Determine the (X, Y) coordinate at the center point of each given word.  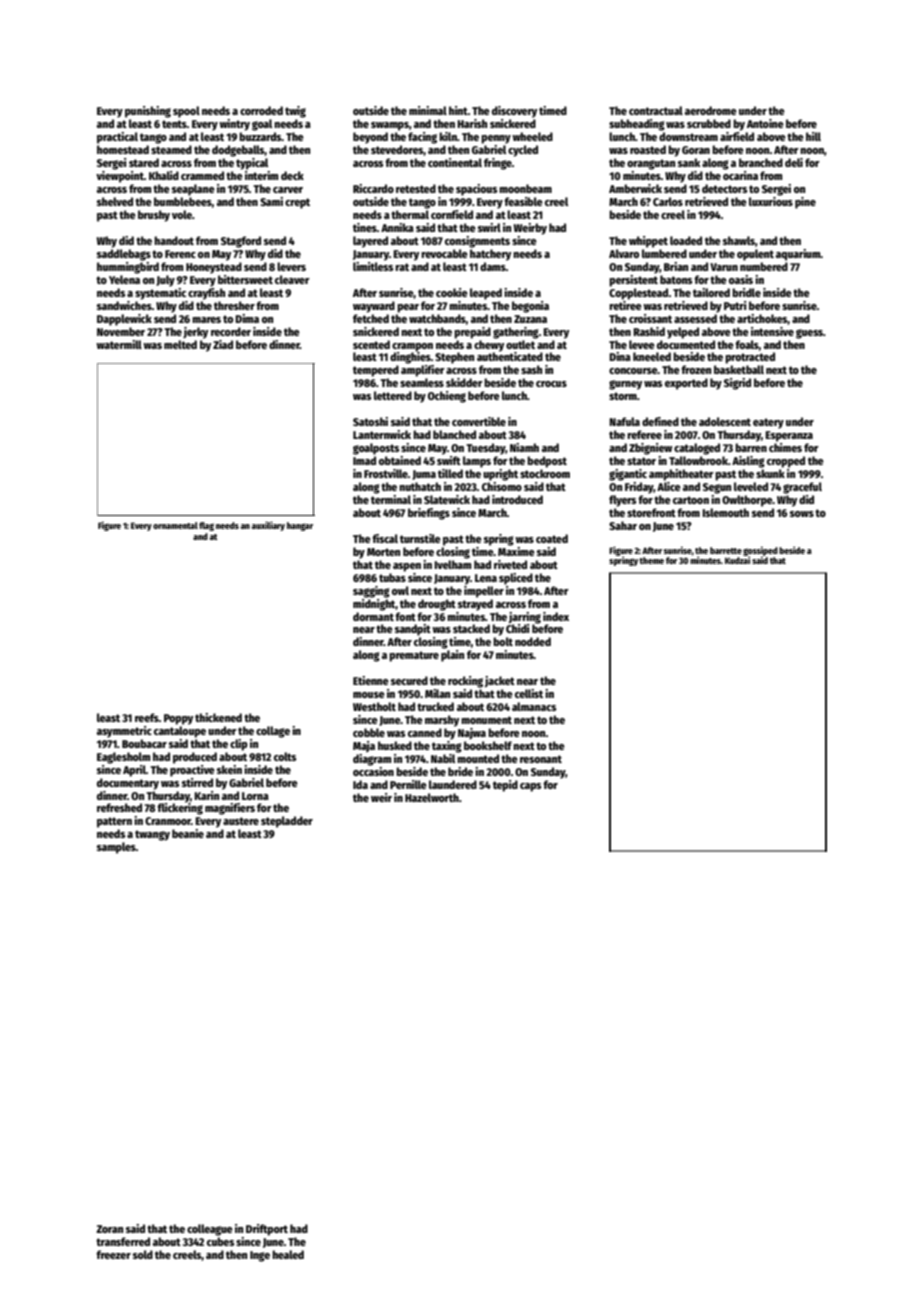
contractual (656, 110)
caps (530, 787)
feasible (523, 201)
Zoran (109, 1229)
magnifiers (230, 809)
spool (186, 112)
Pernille (408, 784)
